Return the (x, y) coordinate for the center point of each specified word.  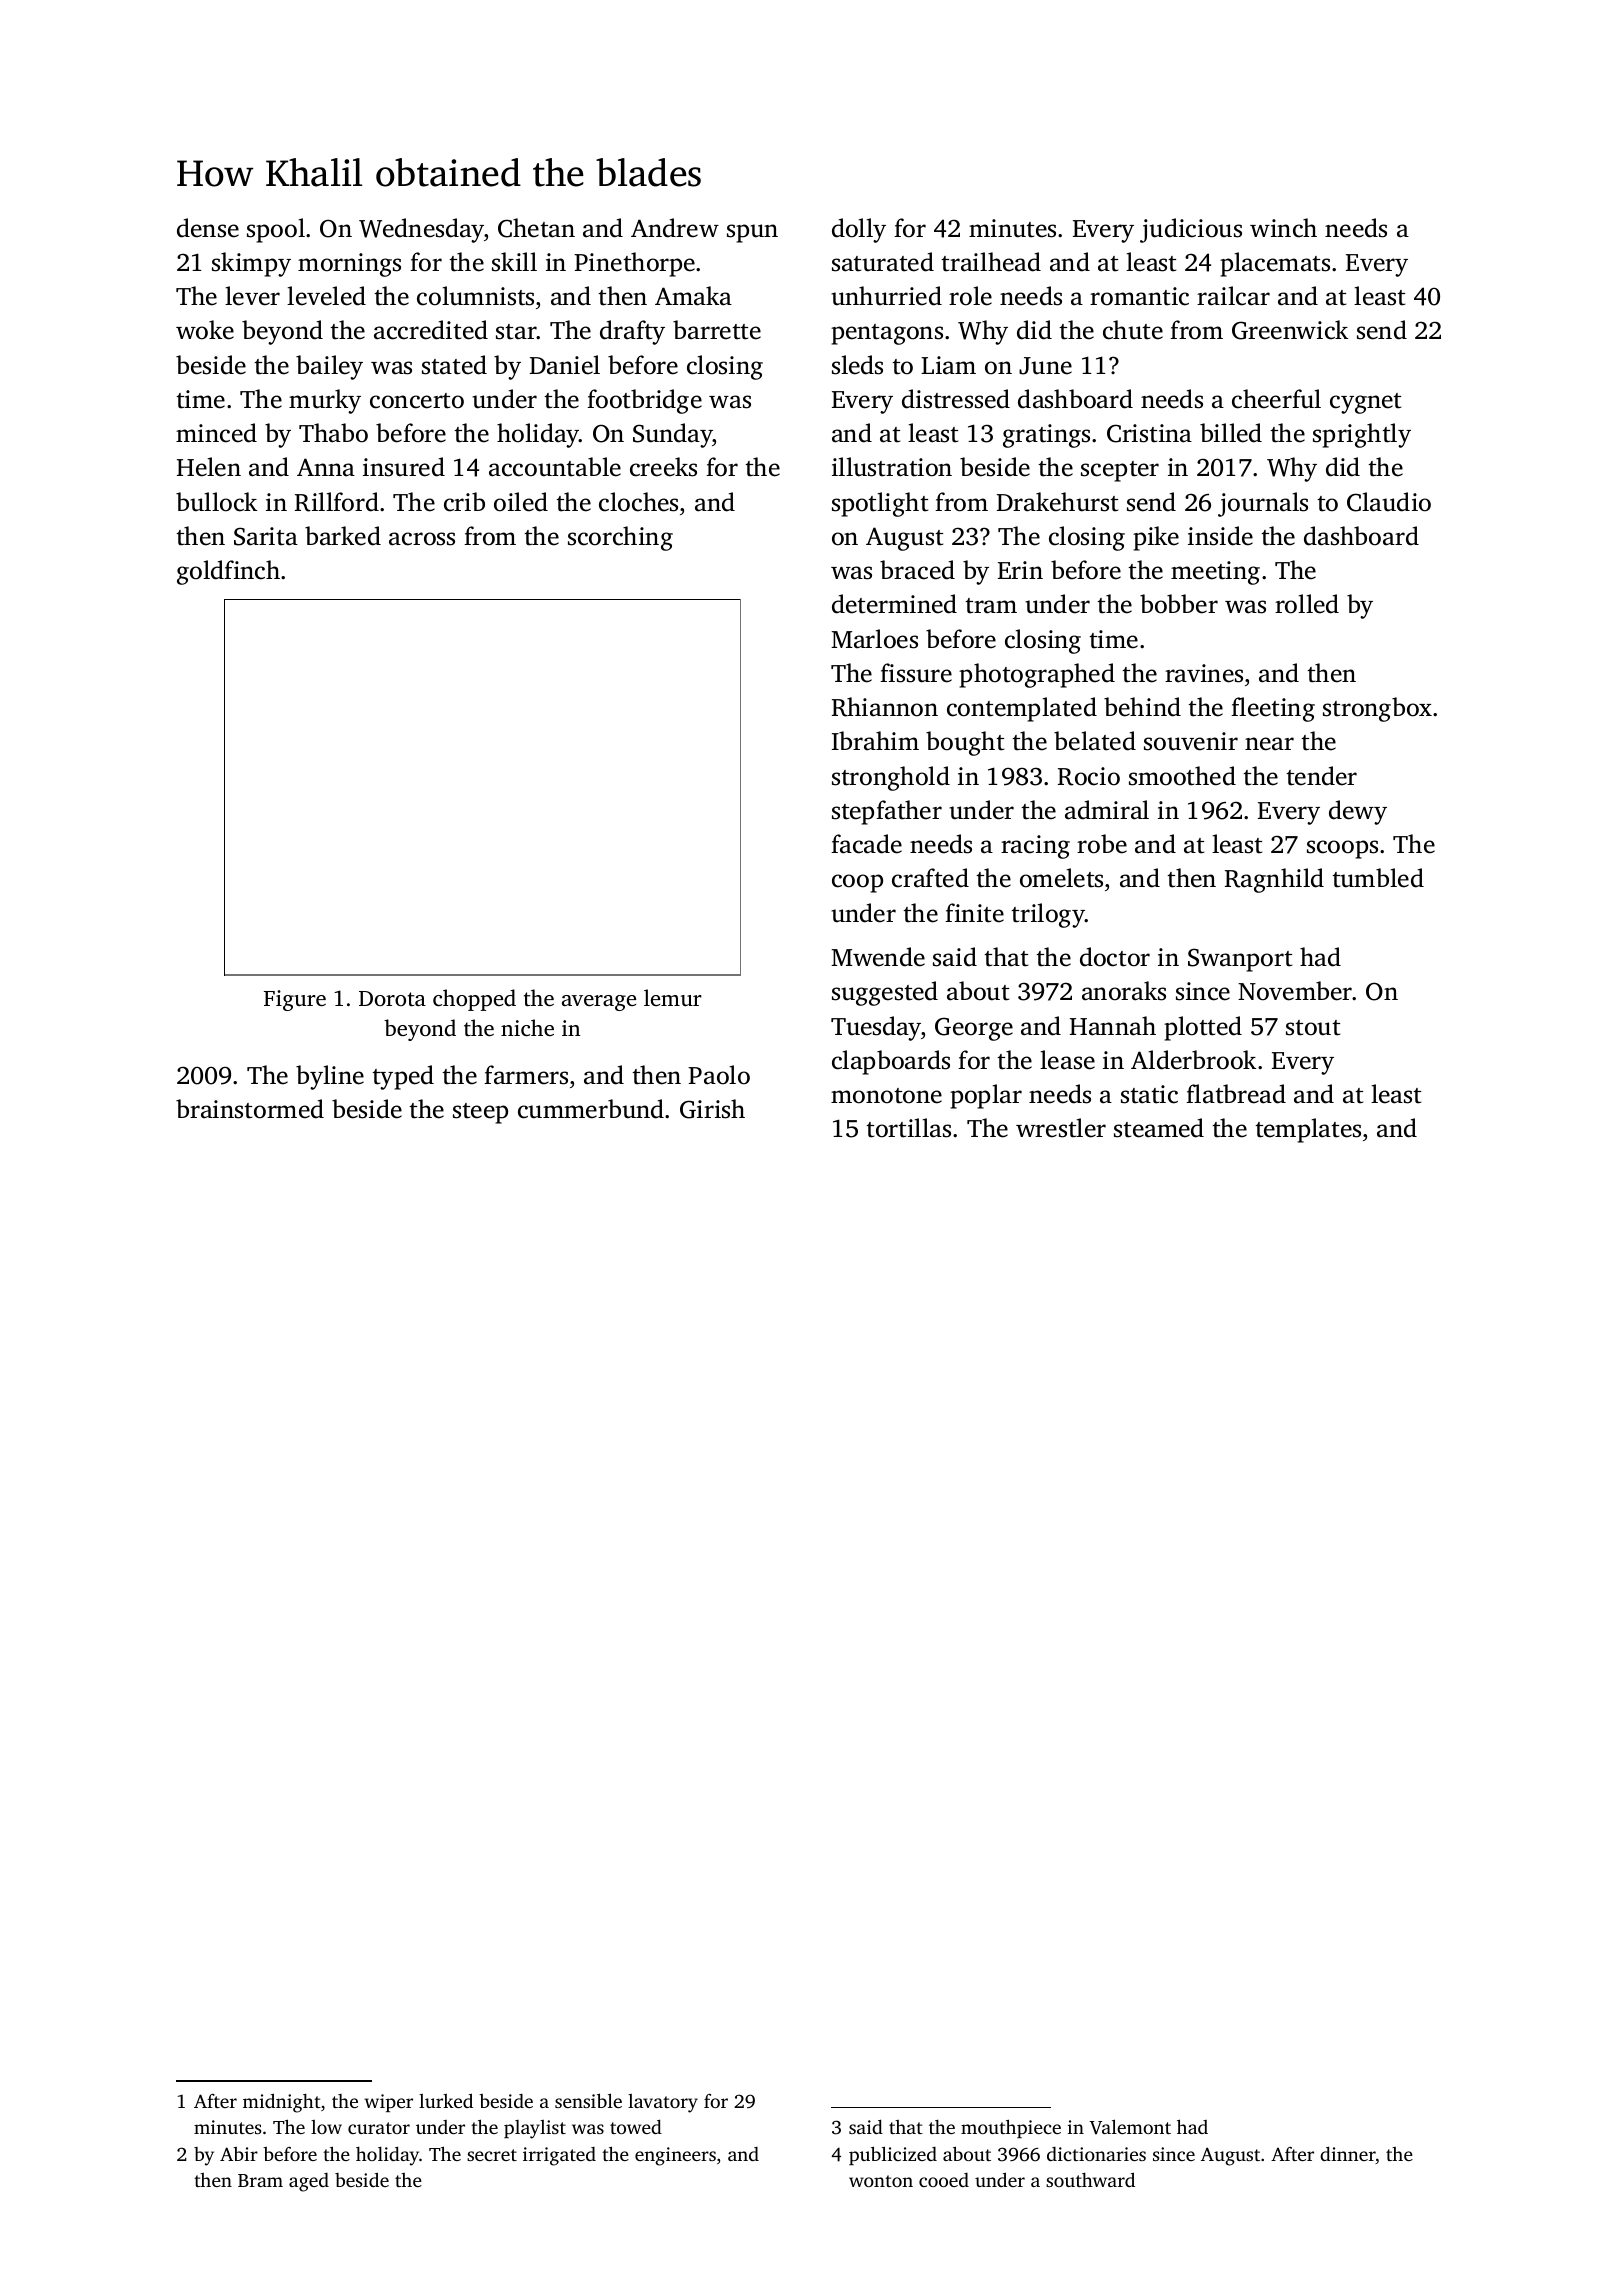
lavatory (663, 2103)
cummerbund (591, 1109)
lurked (446, 2100)
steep (480, 1113)
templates (1308, 1130)
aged (309, 2182)
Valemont (1130, 2127)
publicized (893, 2155)
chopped (474, 1000)
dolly (859, 230)
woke (205, 330)
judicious (1191, 230)
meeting (1215, 573)
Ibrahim (875, 741)
